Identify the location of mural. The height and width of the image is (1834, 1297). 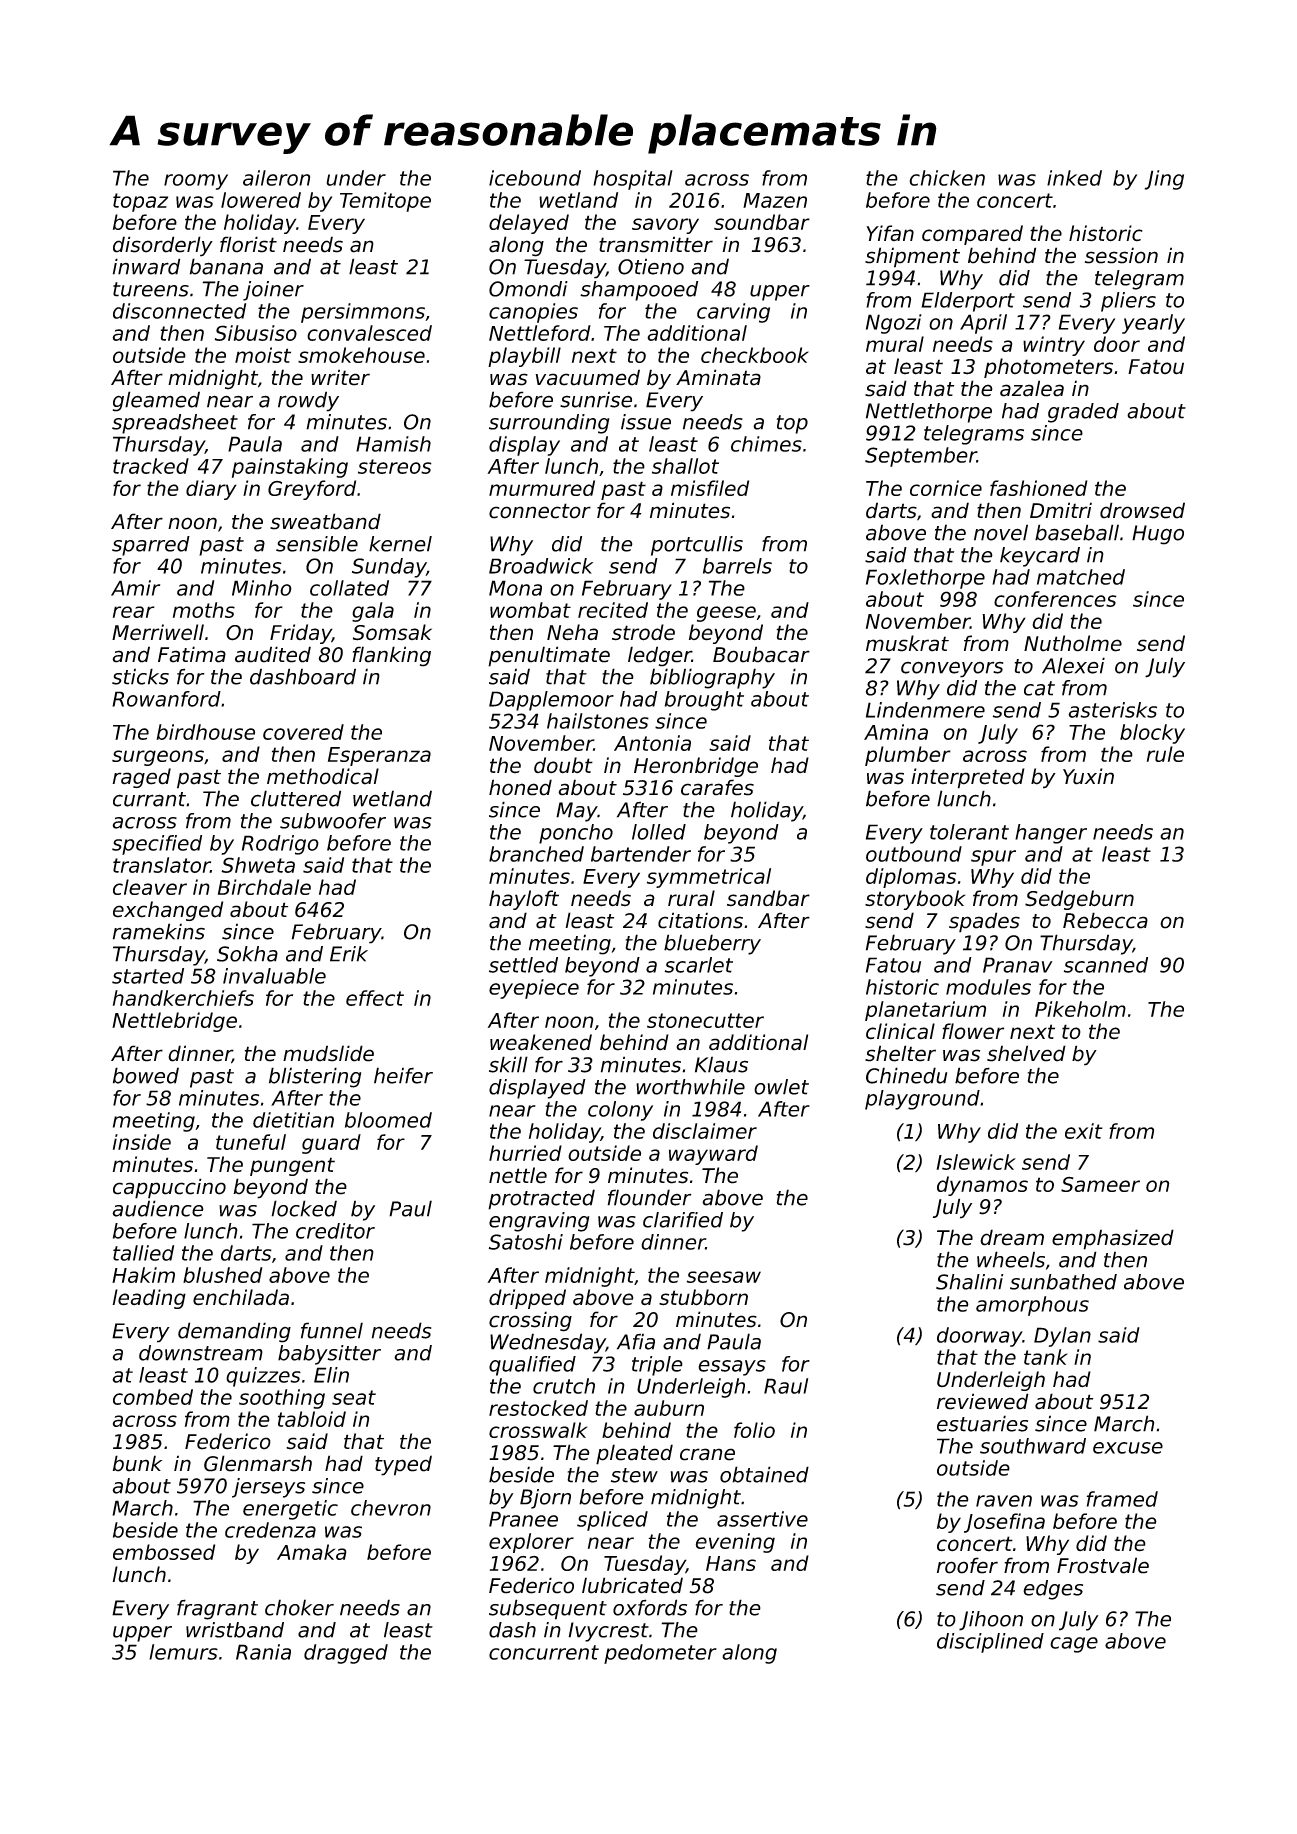
(895, 344).
